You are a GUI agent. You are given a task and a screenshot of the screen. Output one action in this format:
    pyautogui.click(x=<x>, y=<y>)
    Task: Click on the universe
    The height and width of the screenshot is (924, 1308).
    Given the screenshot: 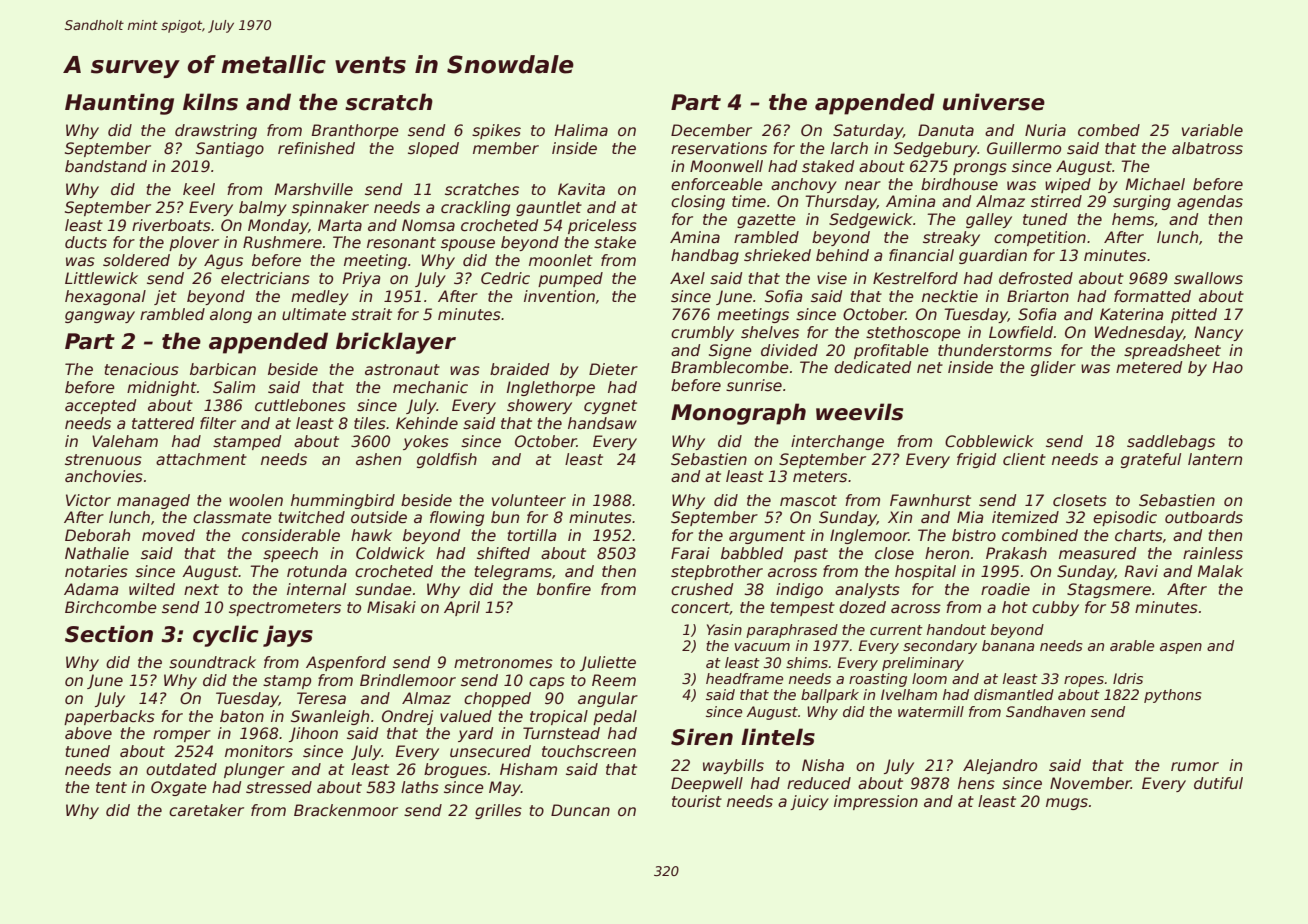 What is the action you would take?
    pyautogui.click(x=994, y=102)
